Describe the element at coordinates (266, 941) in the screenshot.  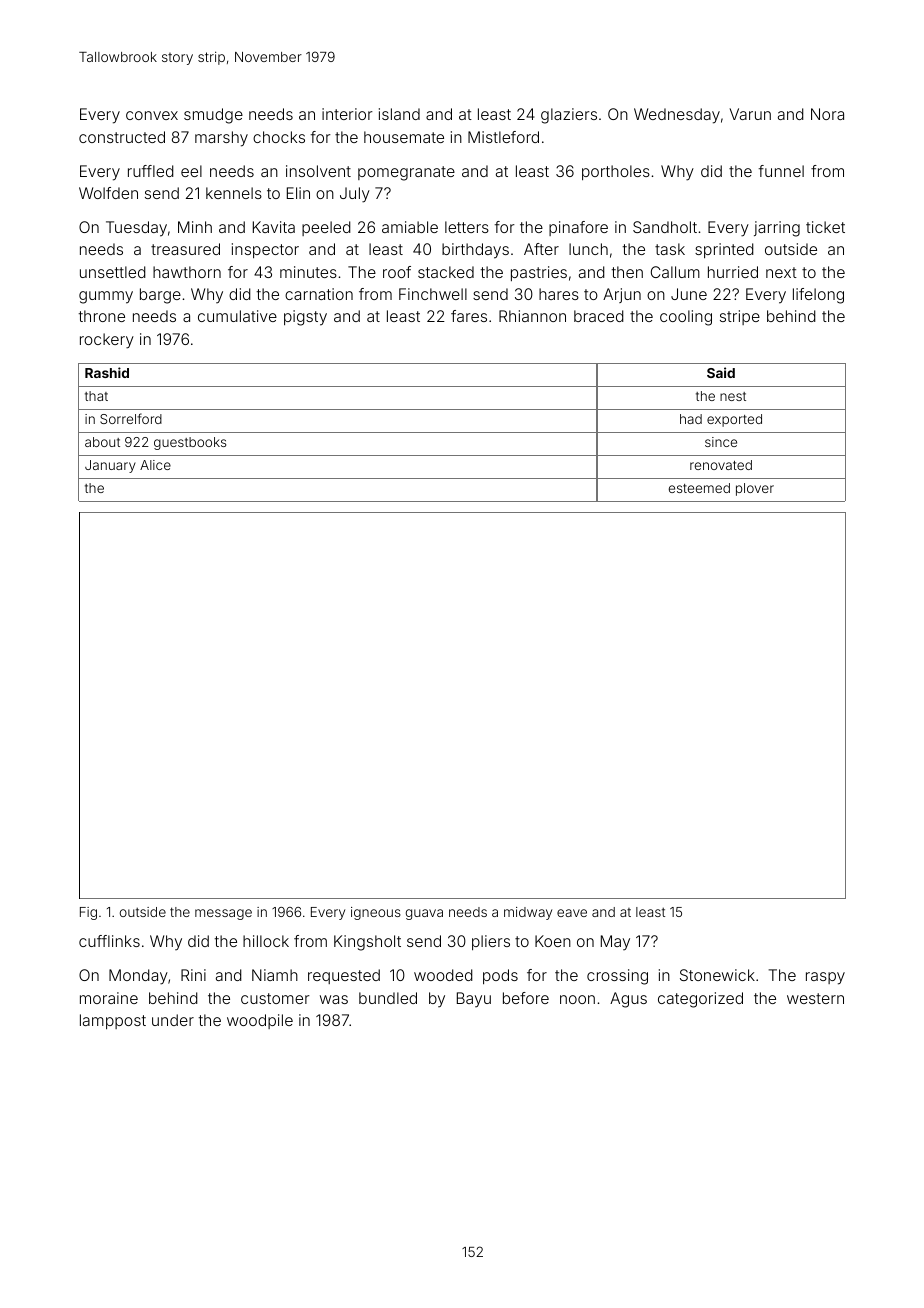
I see `hillock` at that location.
